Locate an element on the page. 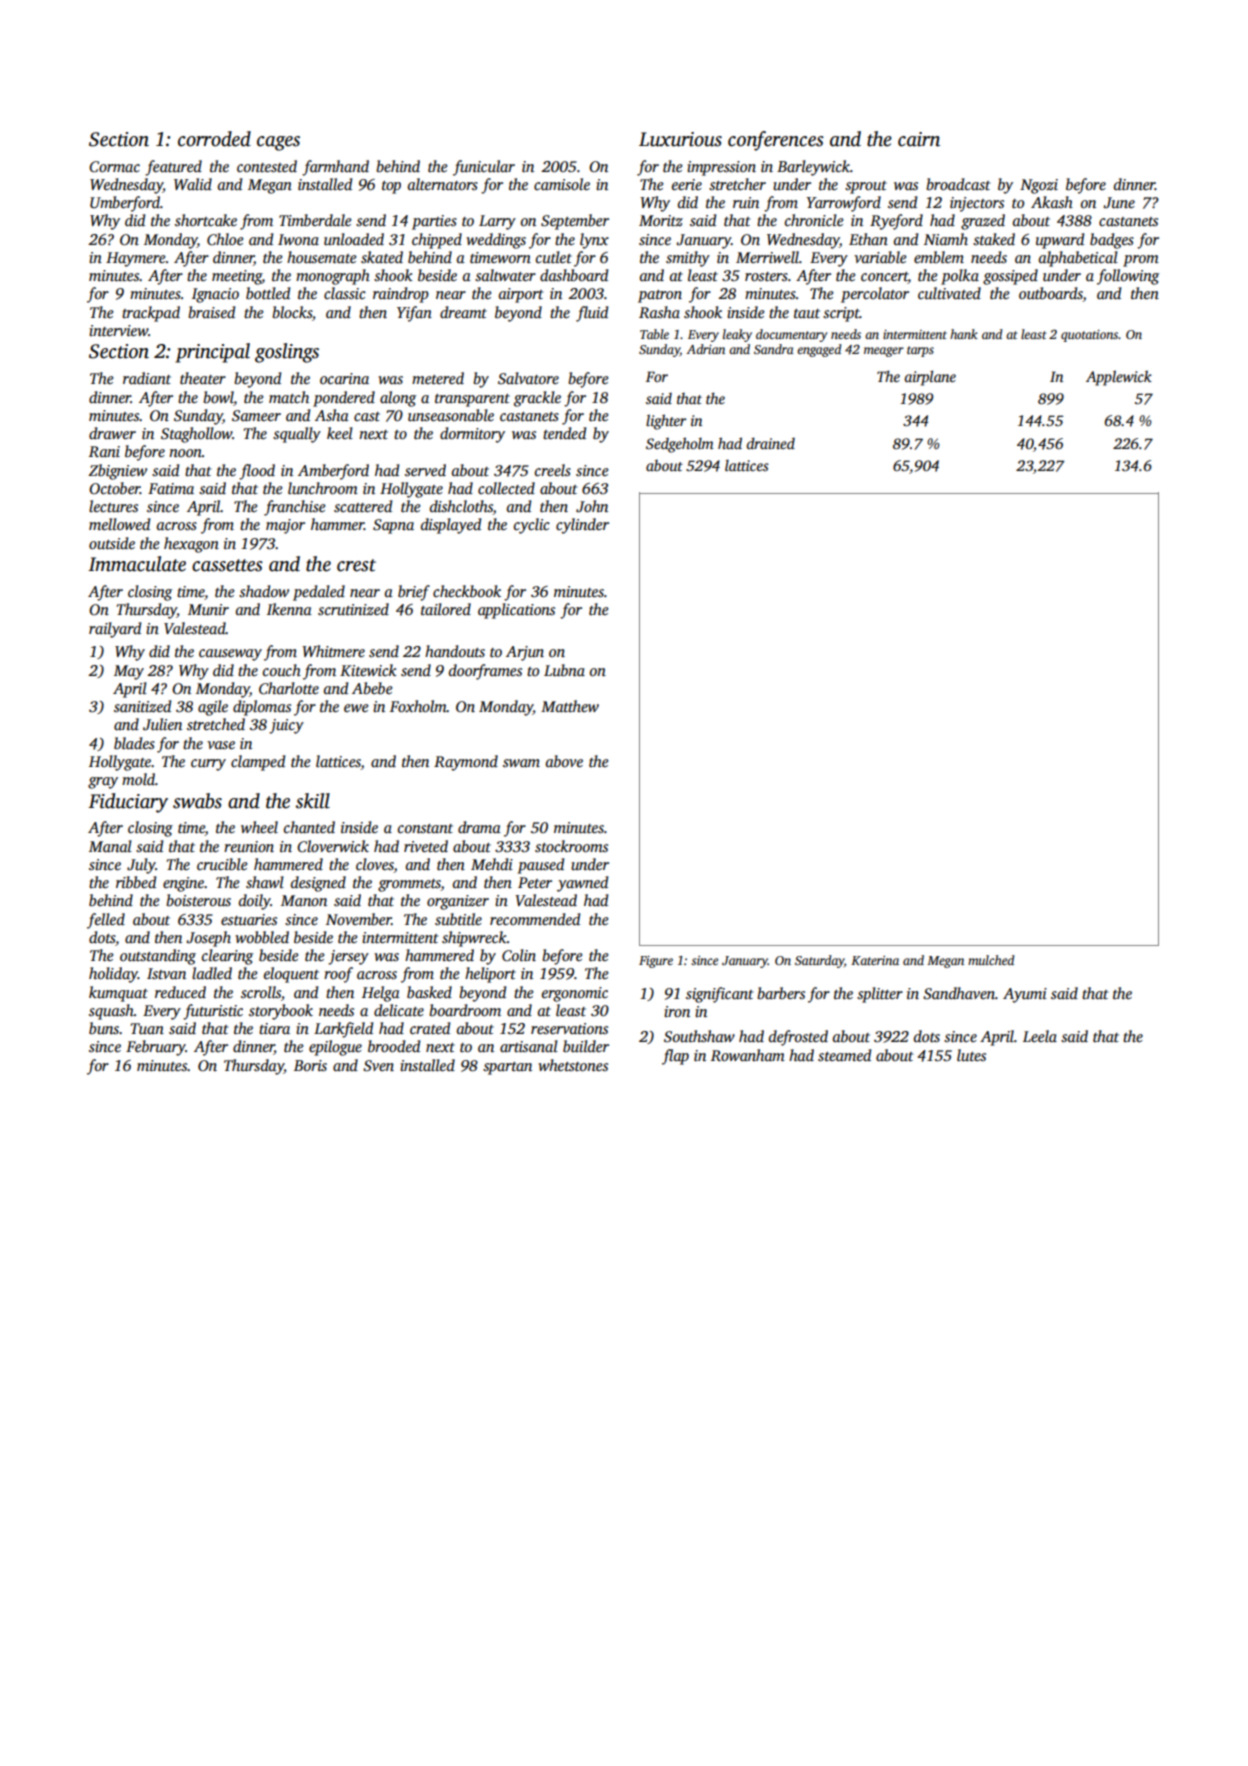 The width and height of the image is (1248, 1766). corroded is located at coordinates (214, 139).
